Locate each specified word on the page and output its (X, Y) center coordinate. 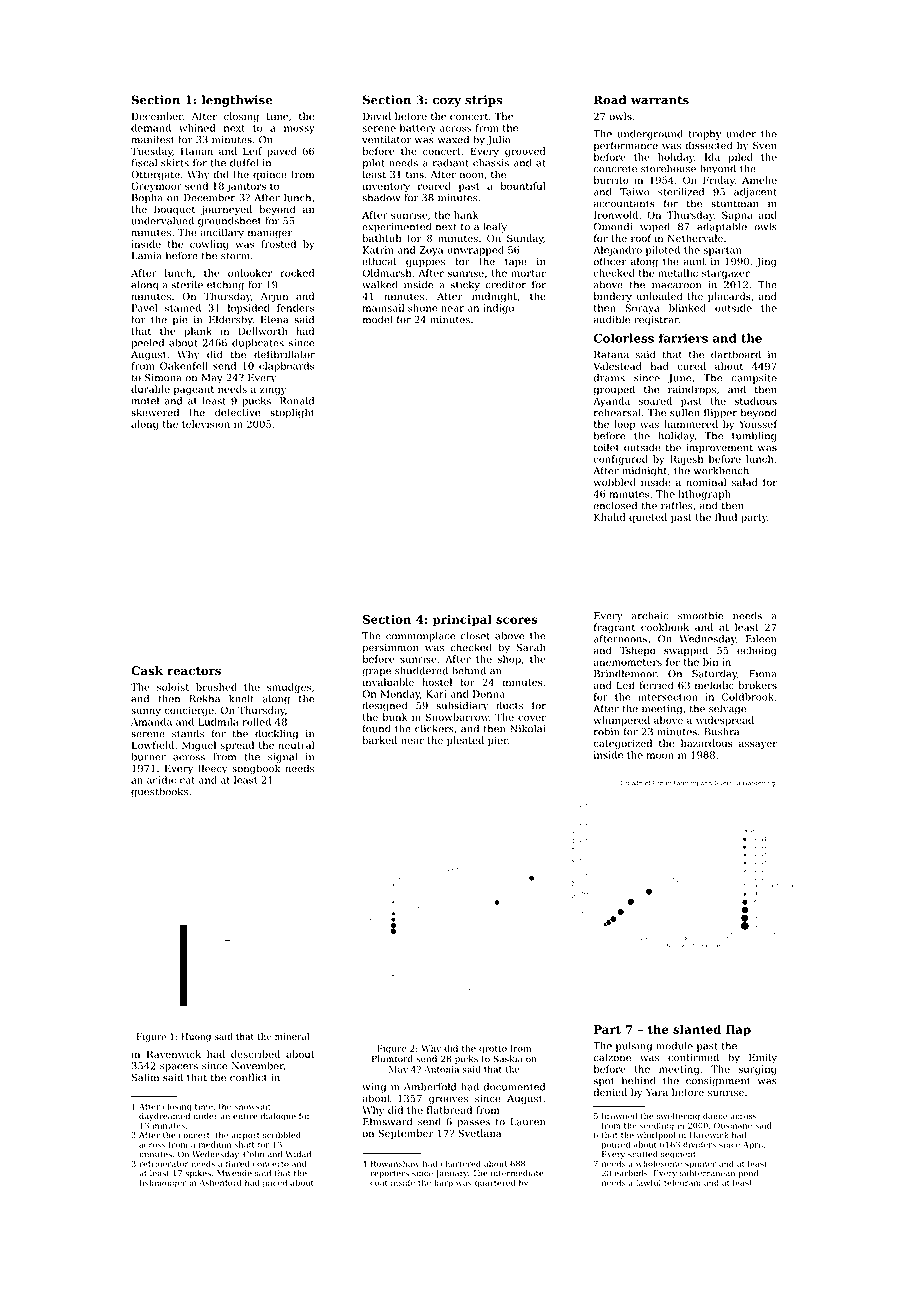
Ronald (297, 401)
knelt (241, 698)
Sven (765, 145)
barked (379, 740)
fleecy (213, 769)
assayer (758, 745)
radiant (451, 163)
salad (745, 482)
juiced (274, 1183)
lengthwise (237, 101)
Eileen (761, 639)
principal (462, 620)
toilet (607, 447)
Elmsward (387, 1121)
